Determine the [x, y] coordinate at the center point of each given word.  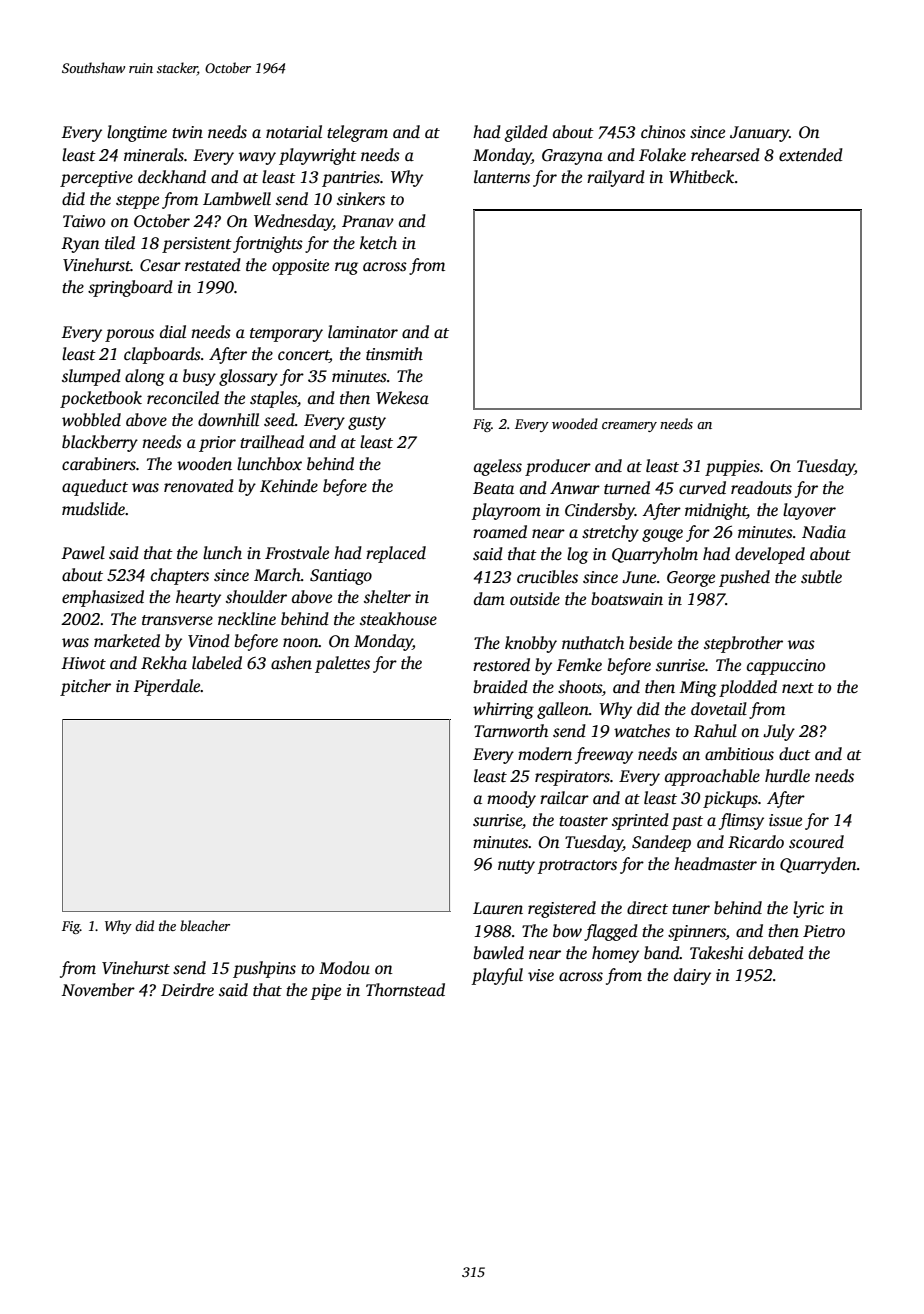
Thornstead [405, 990]
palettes [342, 664]
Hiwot [83, 663]
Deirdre [187, 990]
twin [187, 132]
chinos [663, 132]
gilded [526, 133]
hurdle [787, 776]
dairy [692, 976]
